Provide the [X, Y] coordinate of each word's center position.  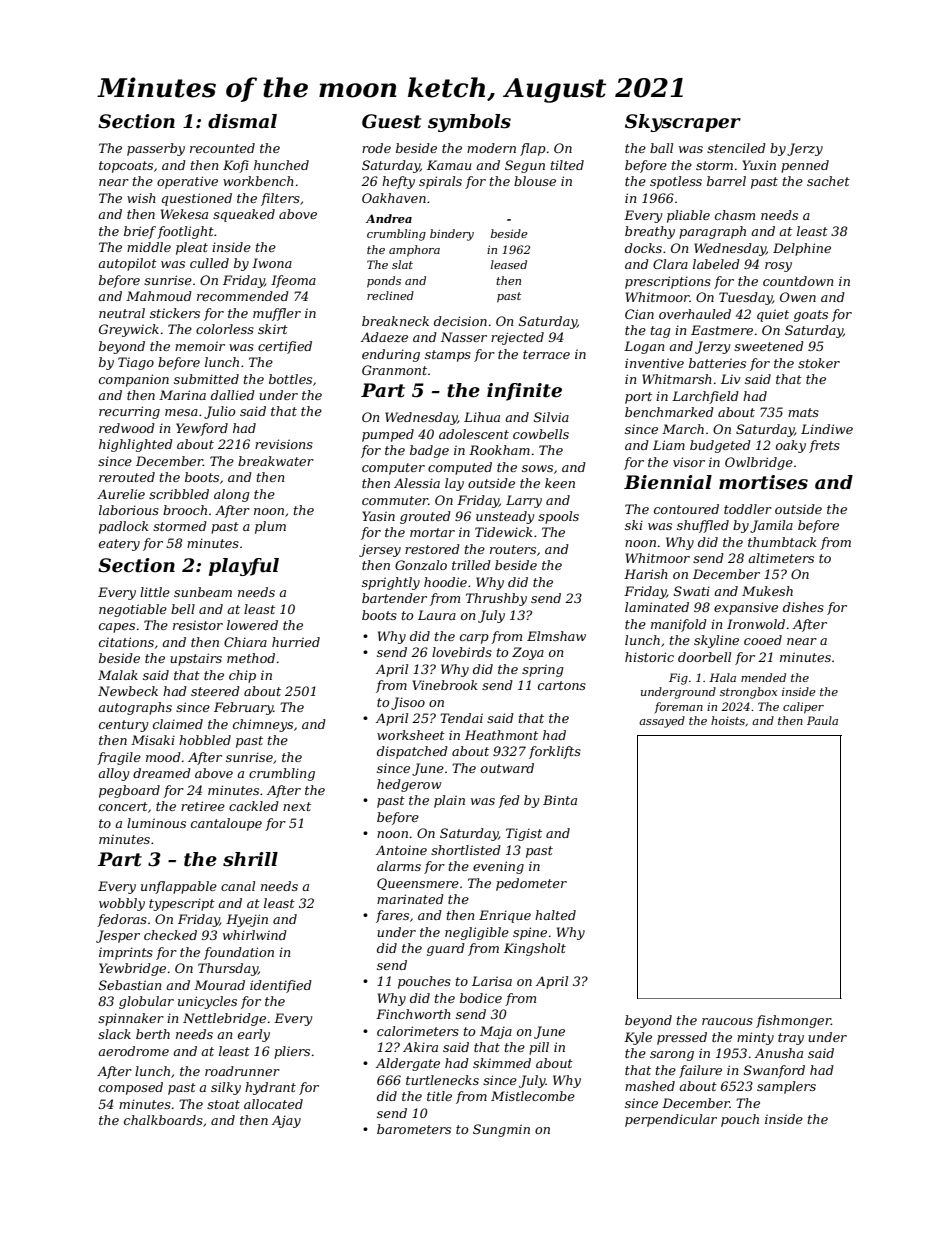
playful [244, 567]
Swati [692, 591]
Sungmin [501, 1130]
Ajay [286, 1121]
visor [689, 462]
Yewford [202, 429]
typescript [182, 904]
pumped [388, 435]
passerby [156, 149]
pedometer [531, 884]
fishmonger [793, 1021]
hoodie [445, 582]
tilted [567, 165]
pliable [688, 216]
